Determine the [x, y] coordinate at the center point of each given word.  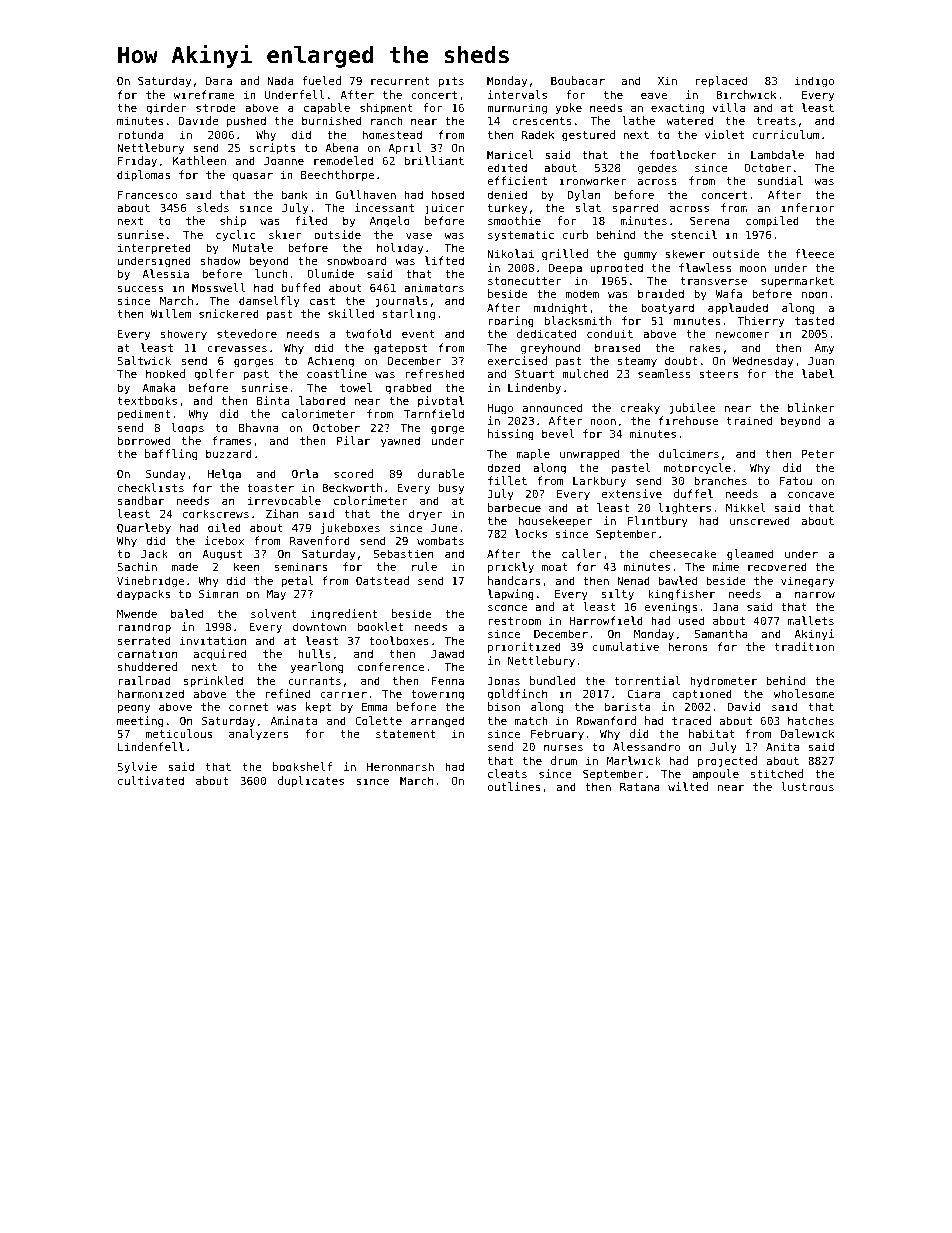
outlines [514, 786]
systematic [521, 236]
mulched [585, 373]
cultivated [151, 780]
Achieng [330, 362]
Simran [218, 593]
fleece [814, 253]
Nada [281, 80]
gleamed [750, 555]
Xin [667, 80]
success [140, 288]
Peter [818, 454]
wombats [440, 540]
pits [451, 82]
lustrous [807, 786]
